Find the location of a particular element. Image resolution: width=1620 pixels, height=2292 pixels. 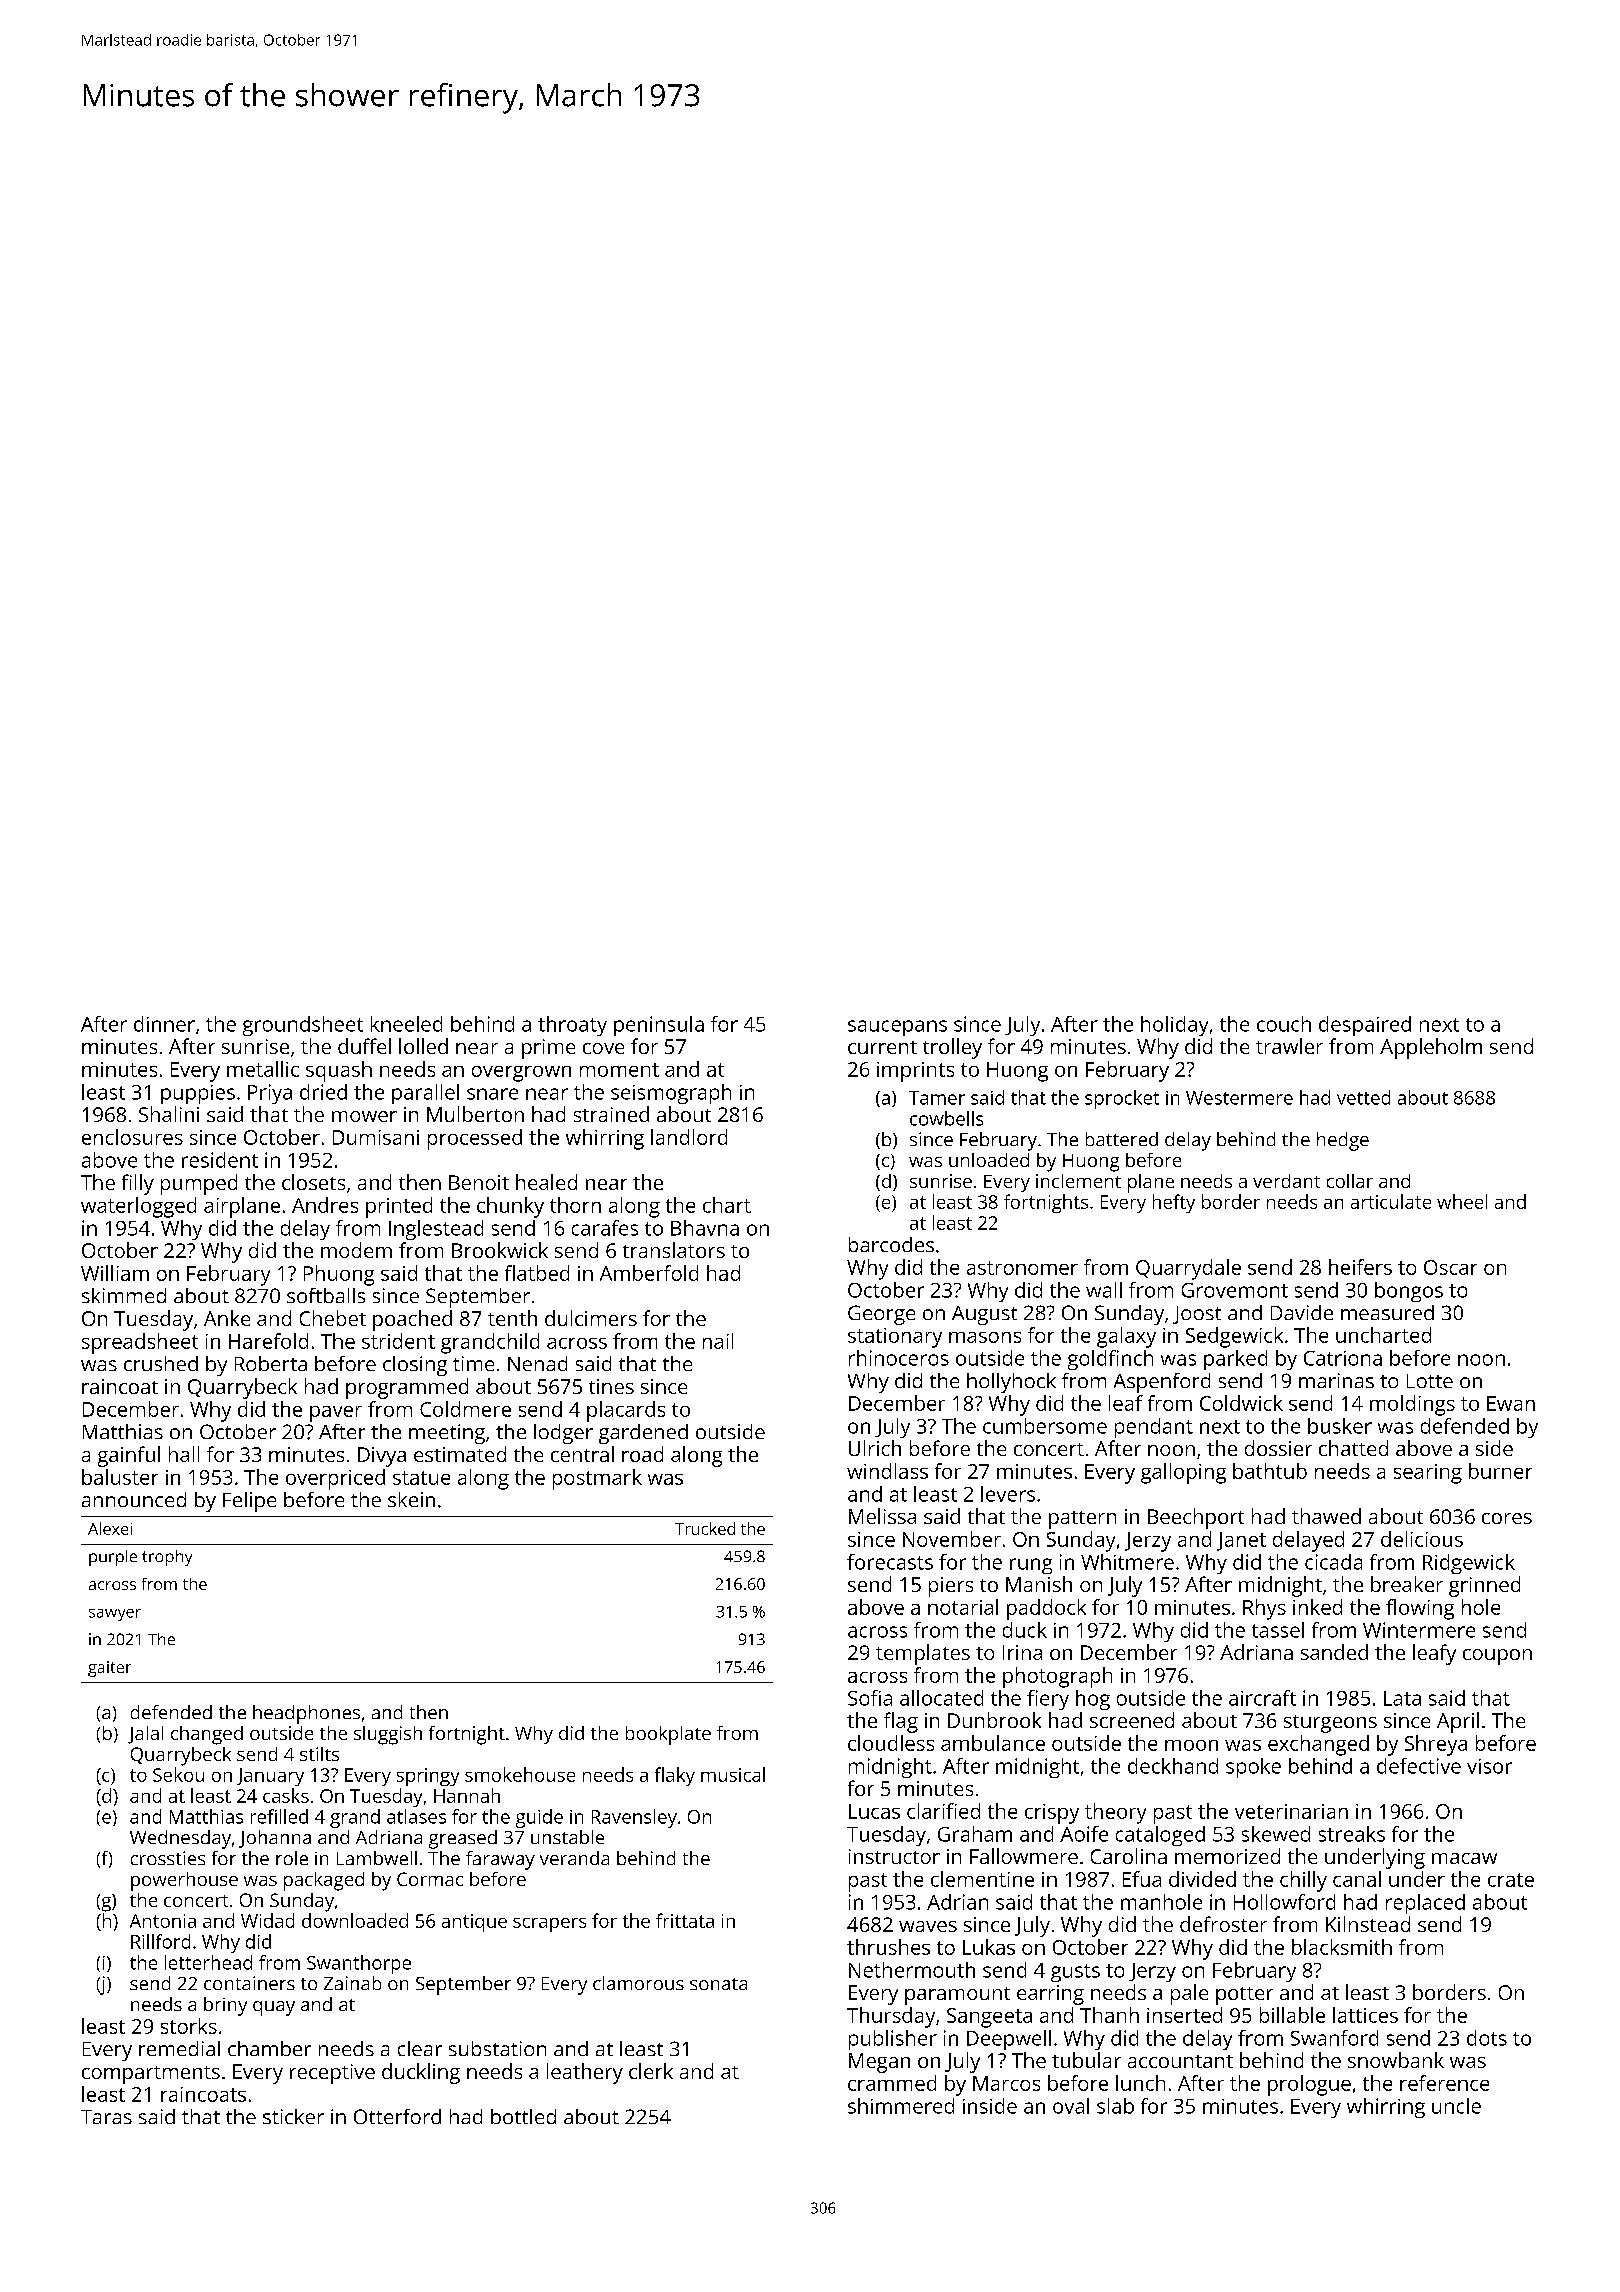

Westermere is located at coordinates (1239, 1098).
